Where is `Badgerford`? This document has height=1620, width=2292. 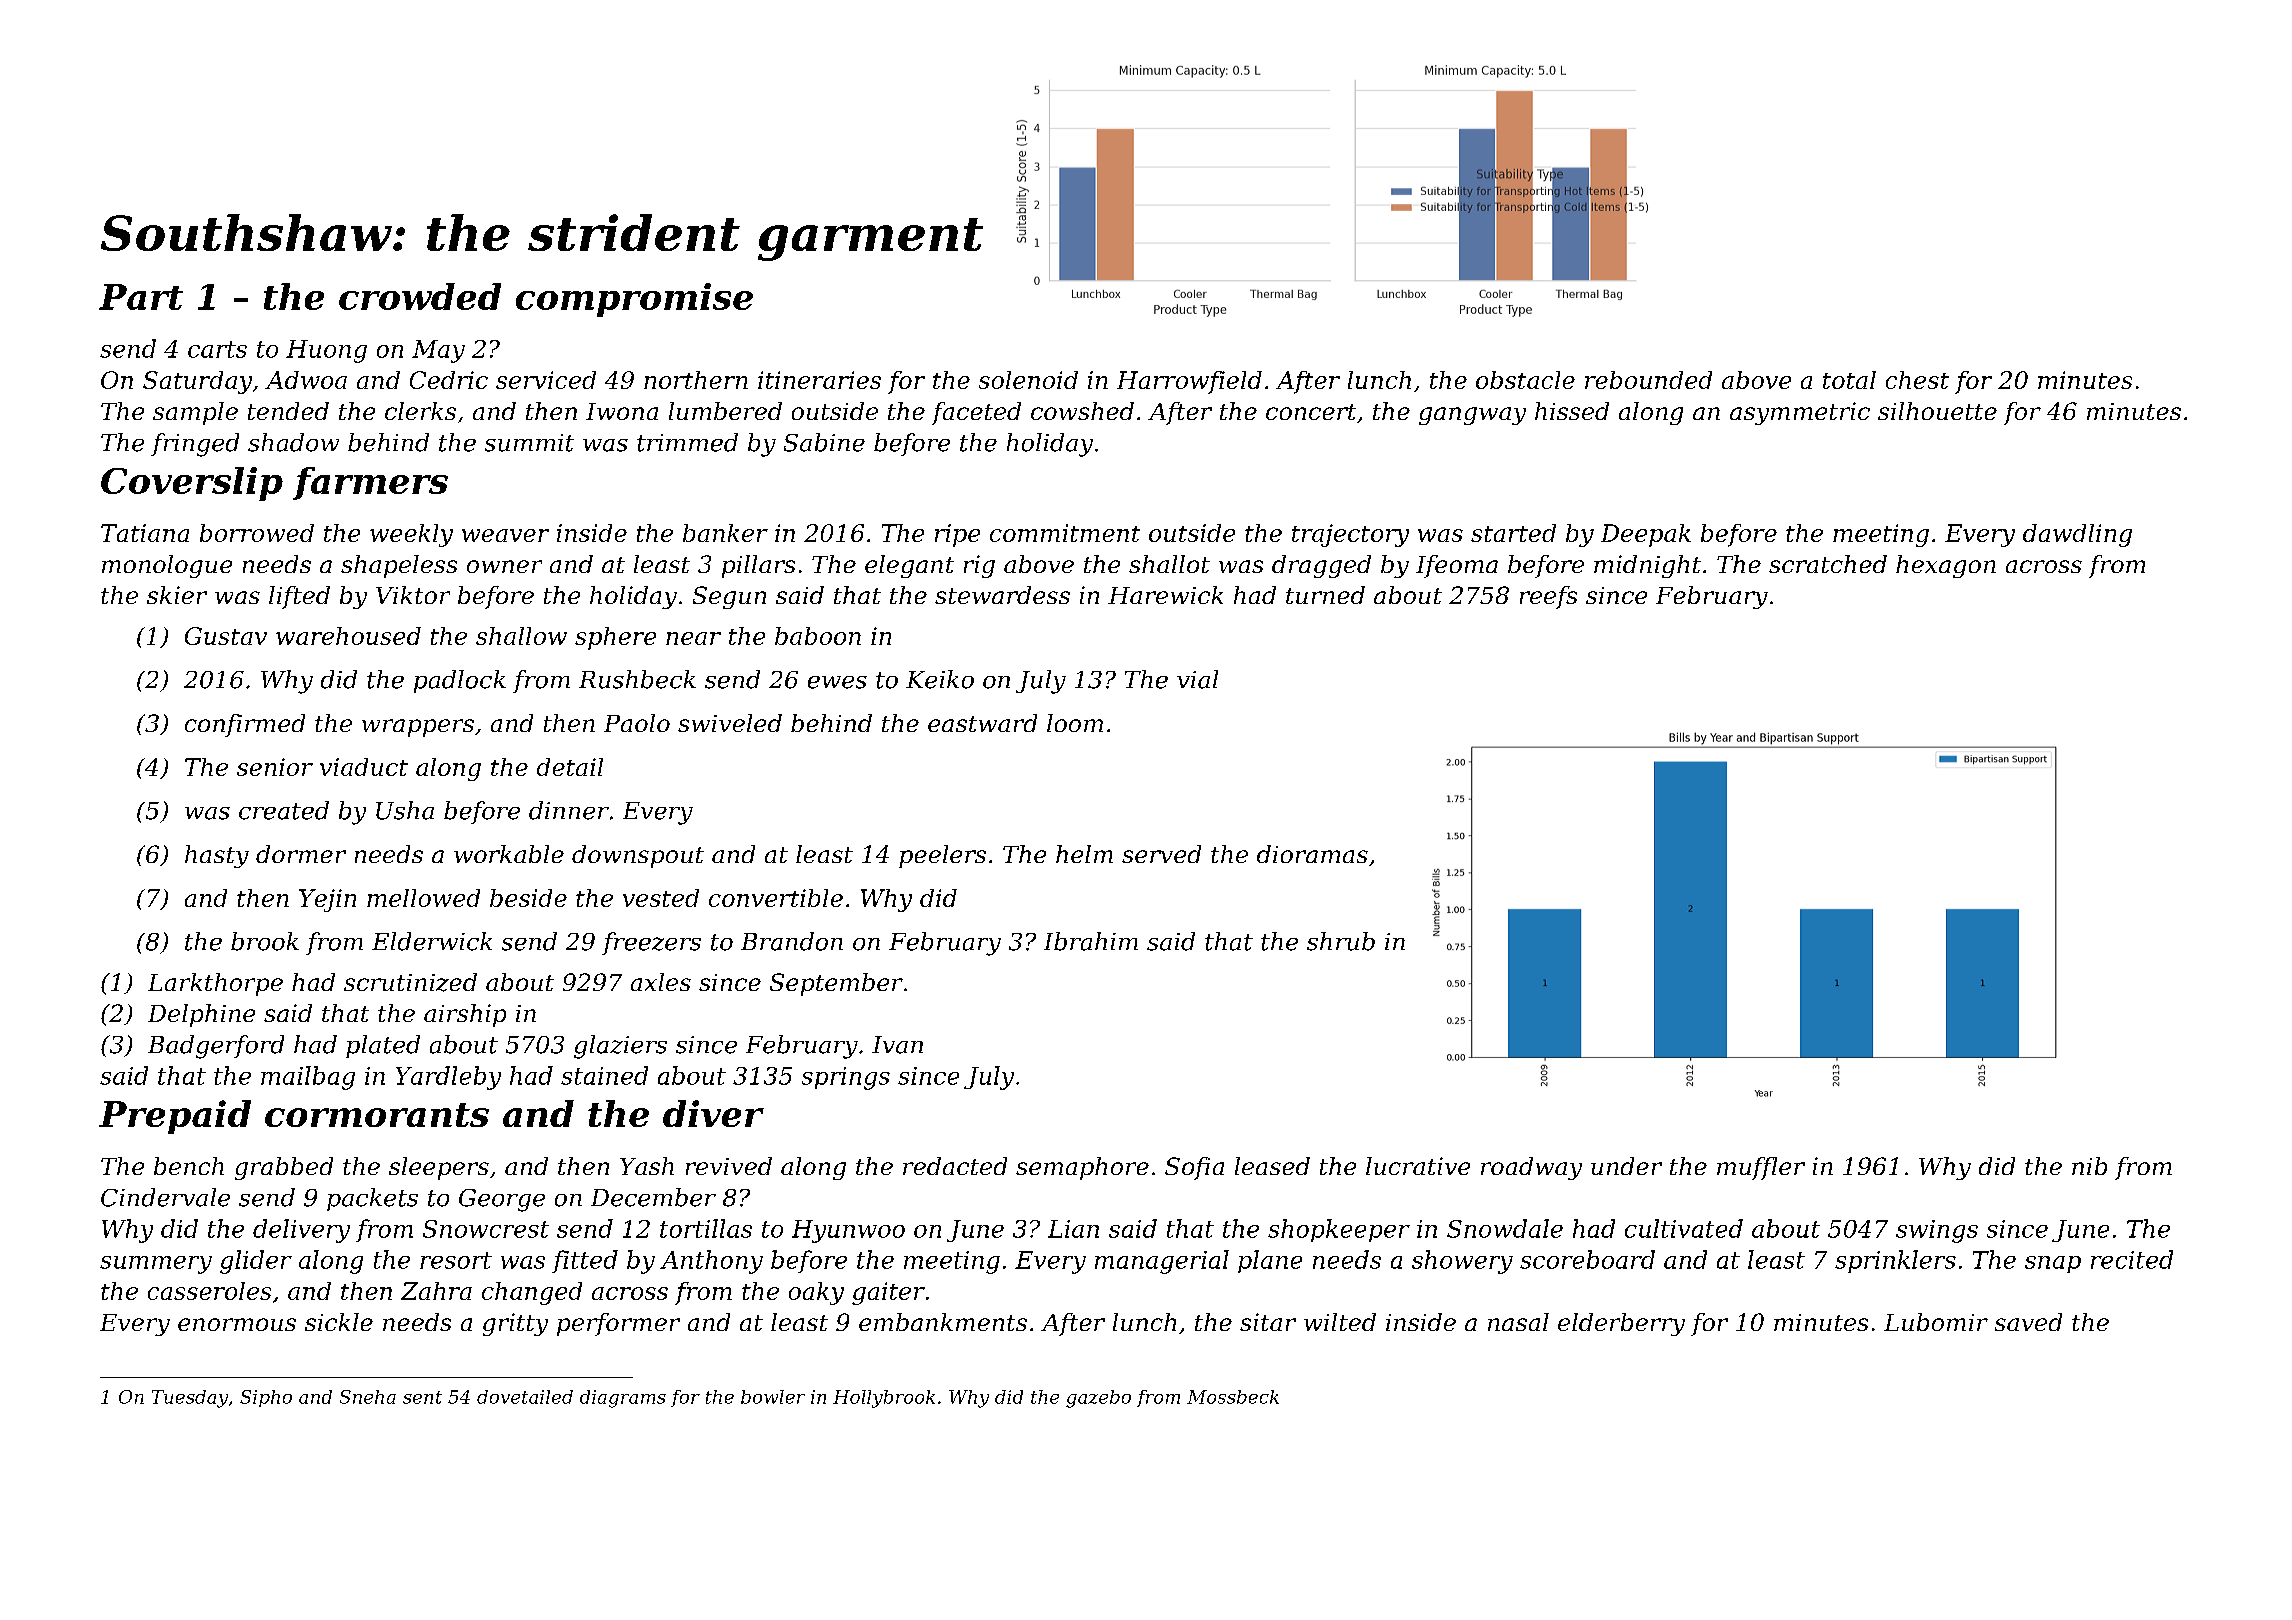
Badgerford is located at coordinates (216, 1047).
